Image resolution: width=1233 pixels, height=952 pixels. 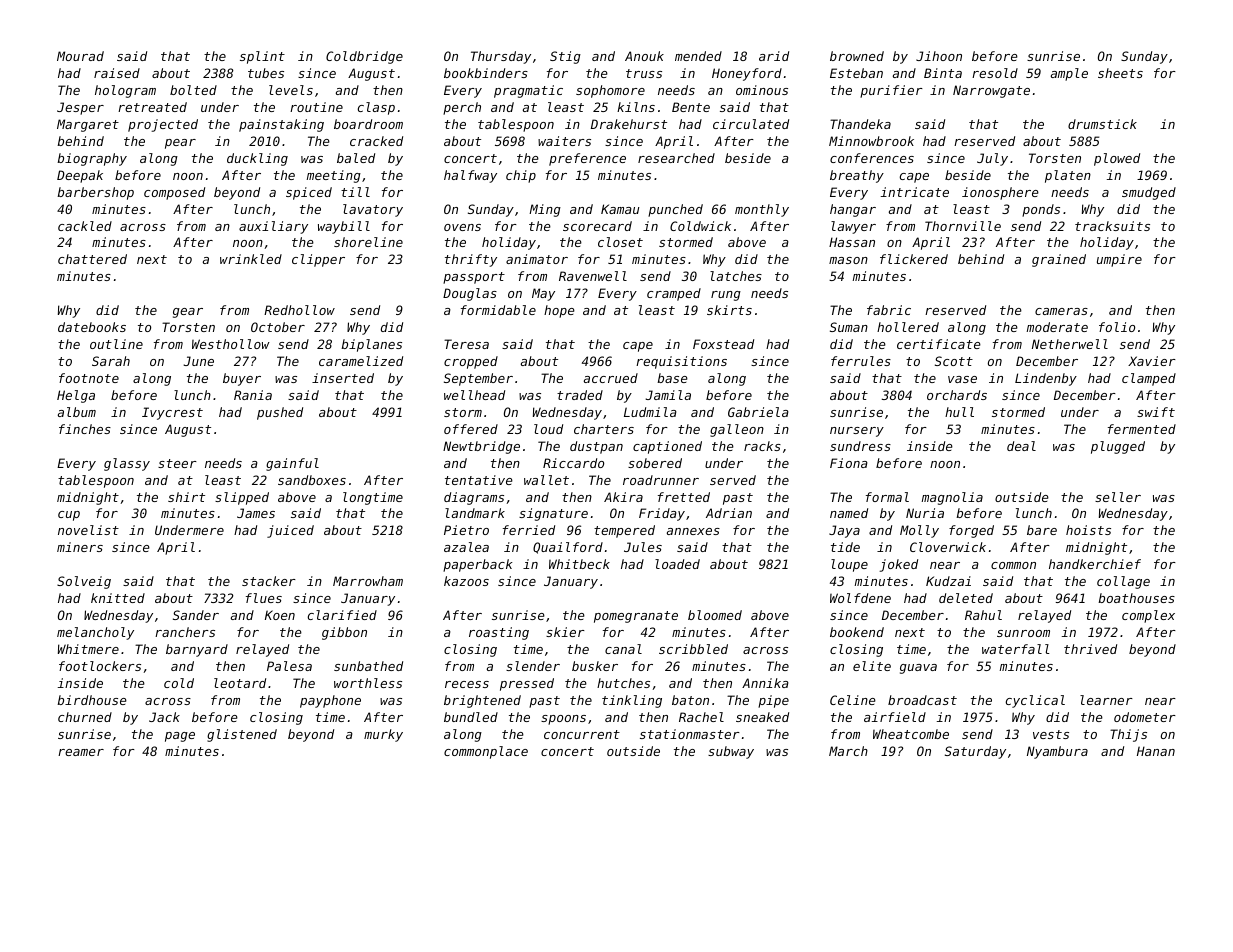 What do you see at coordinates (242, 735) in the screenshot?
I see `glistened` at bounding box center [242, 735].
